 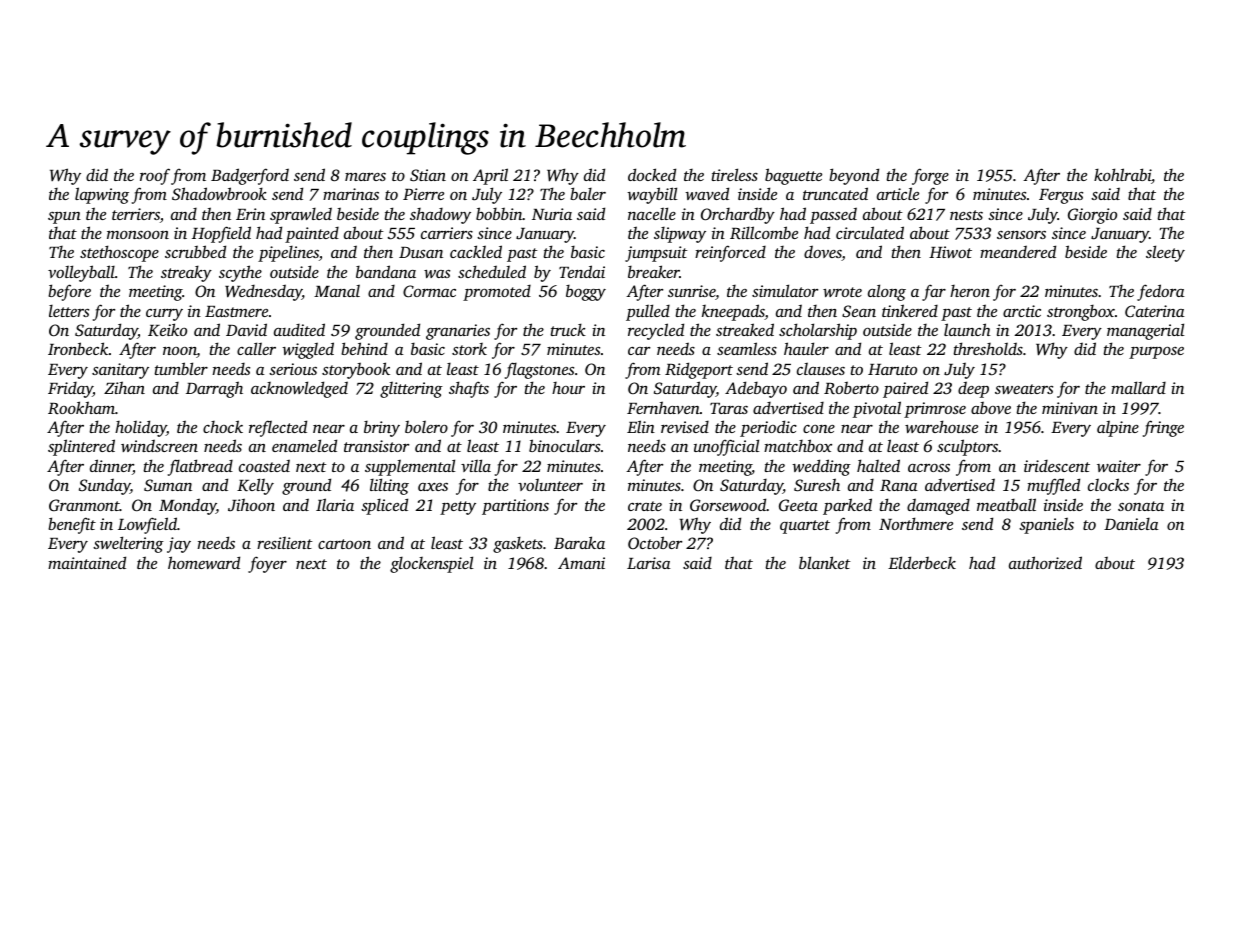 What do you see at coordinates (299, 329) in the screenshot?
I see `audited` at bounding box center [299, 329].
